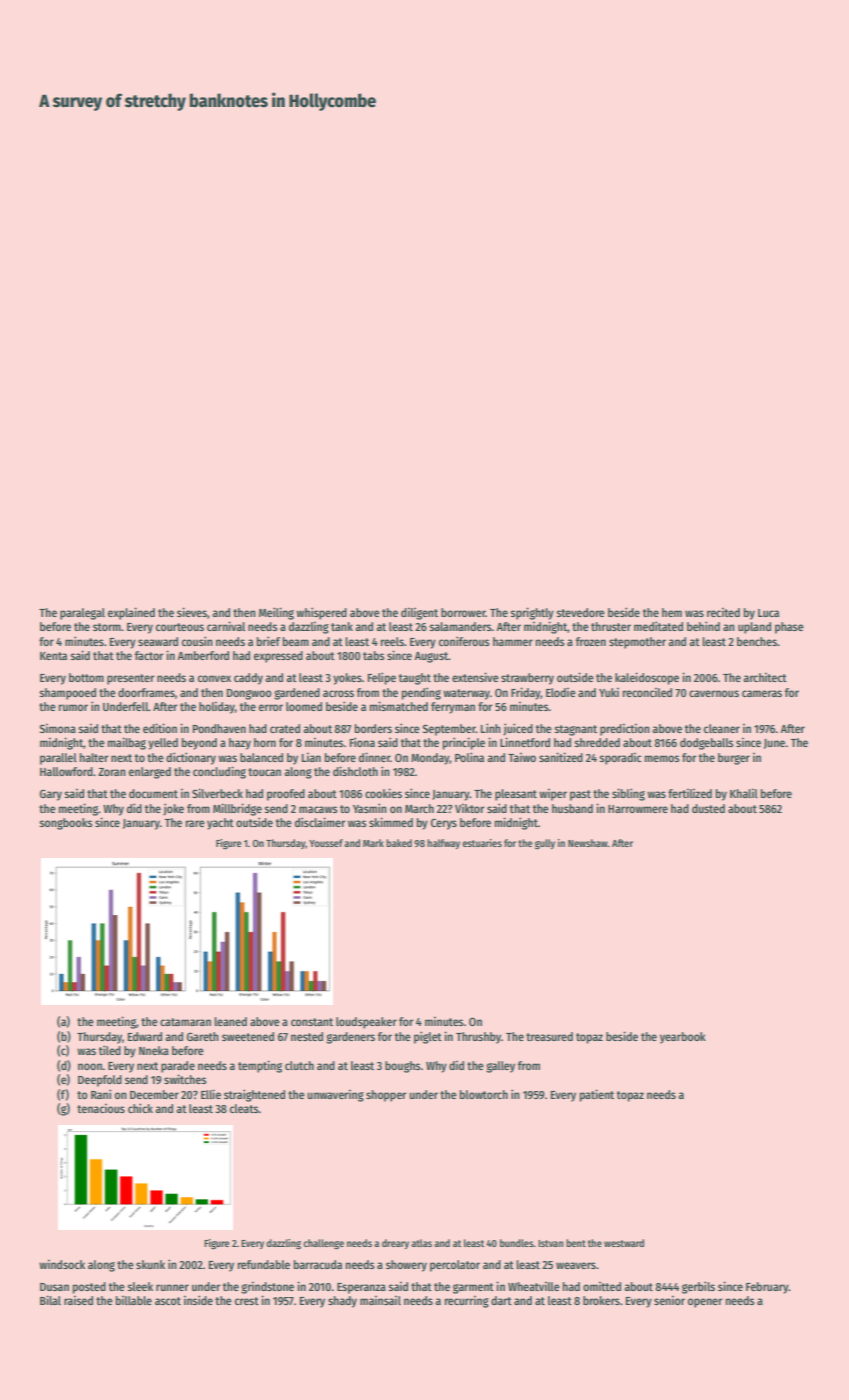 Image resolution: width=849 pixels, height=1400 pixels. What do you see at coordinates (62, 1264) in the screenshot?
I see `windsock` at bounding box center [62, 1264].
